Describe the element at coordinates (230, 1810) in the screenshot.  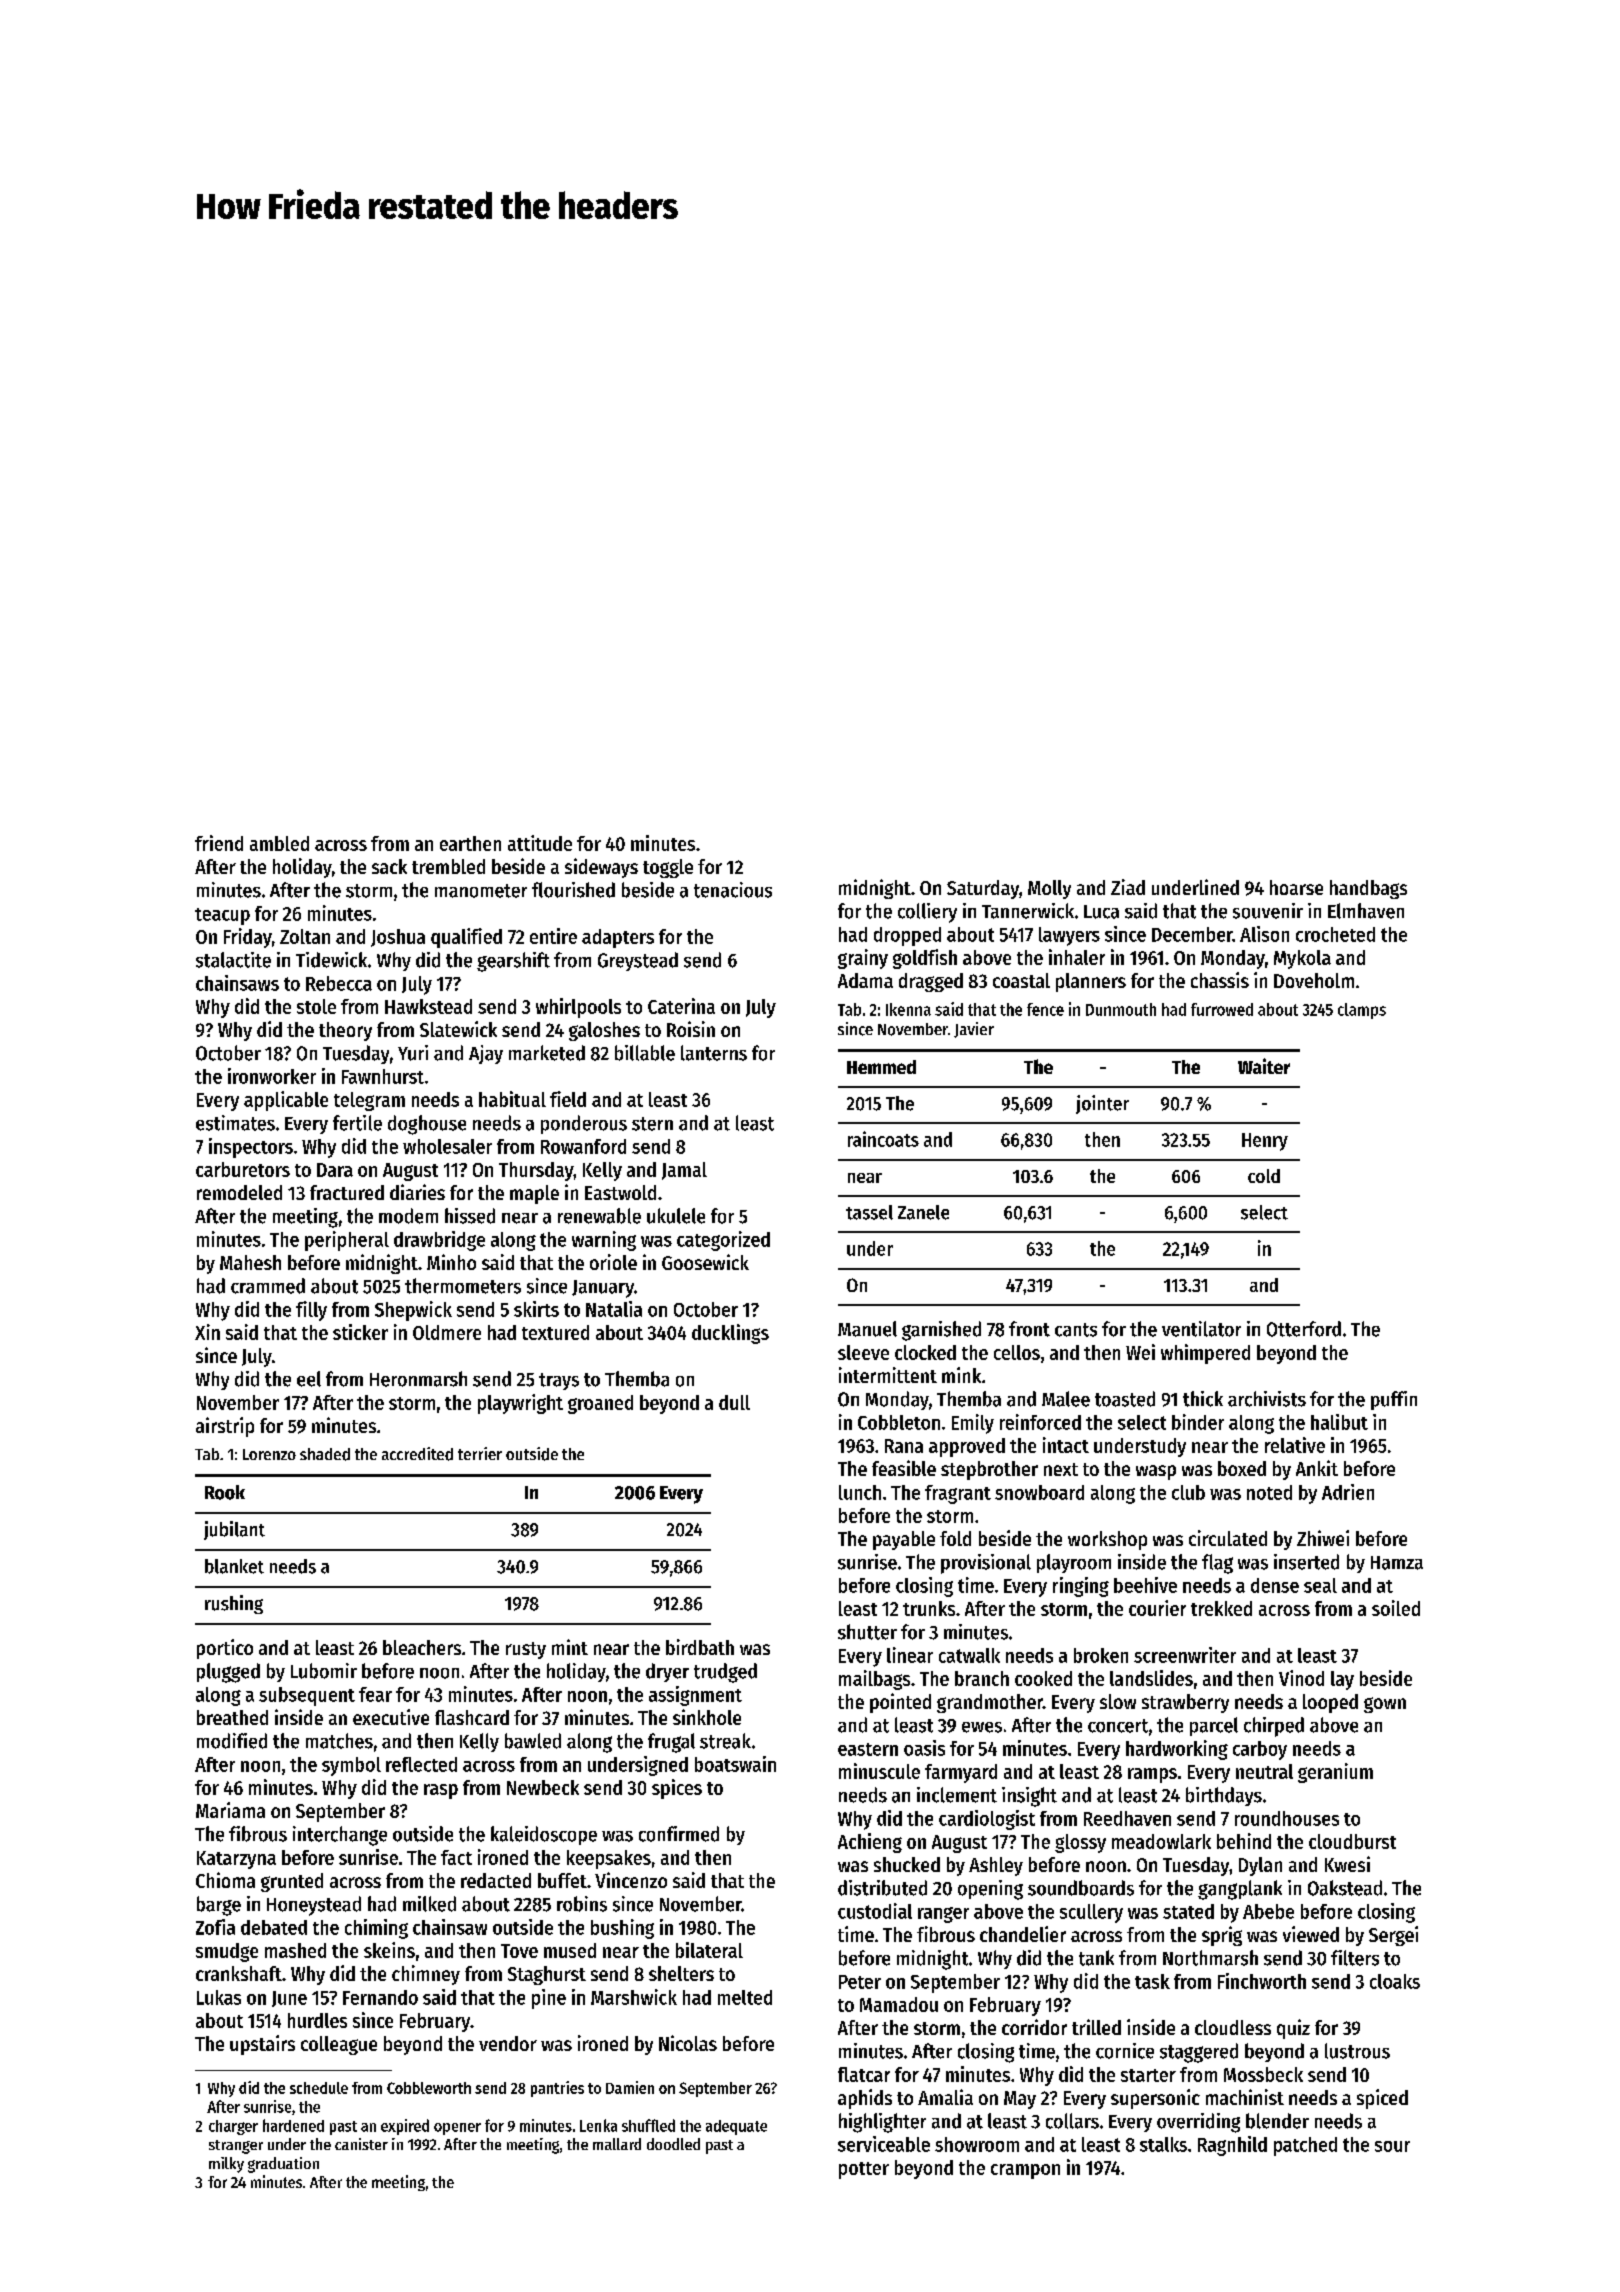
I see `Mariama` at that location.
